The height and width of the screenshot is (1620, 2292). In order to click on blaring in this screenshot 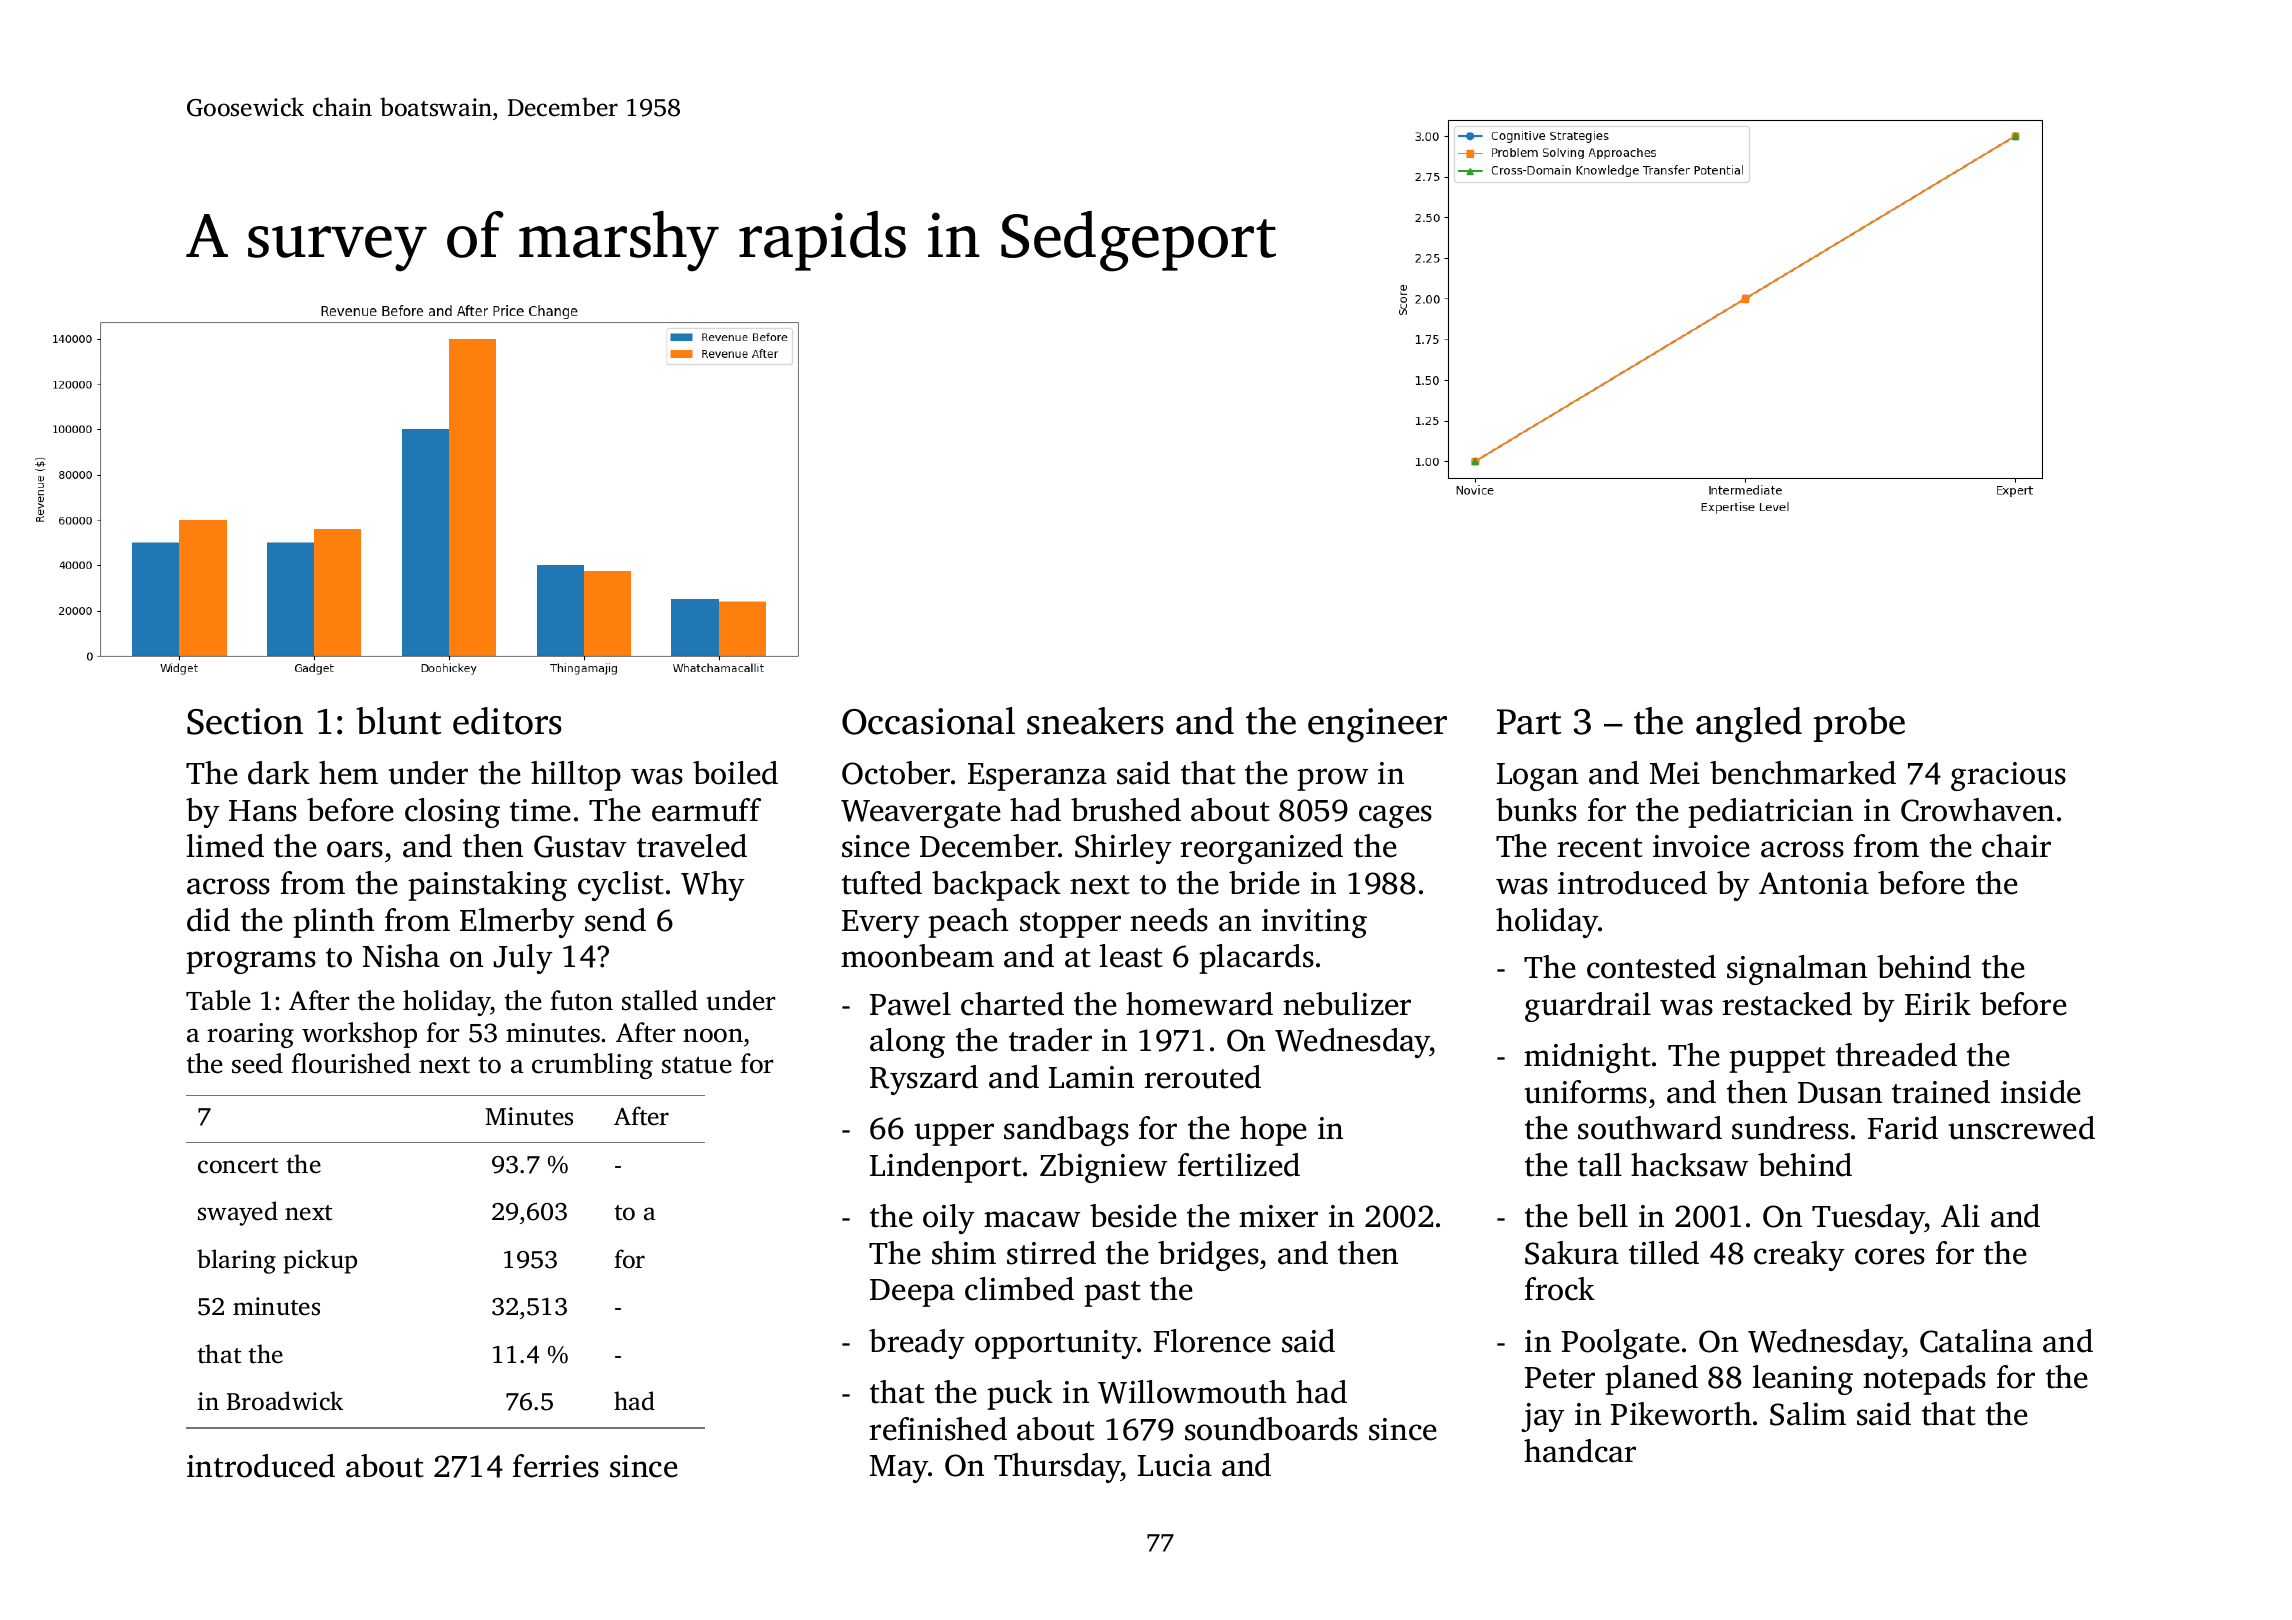, I will do `click(236, 1261)`.
